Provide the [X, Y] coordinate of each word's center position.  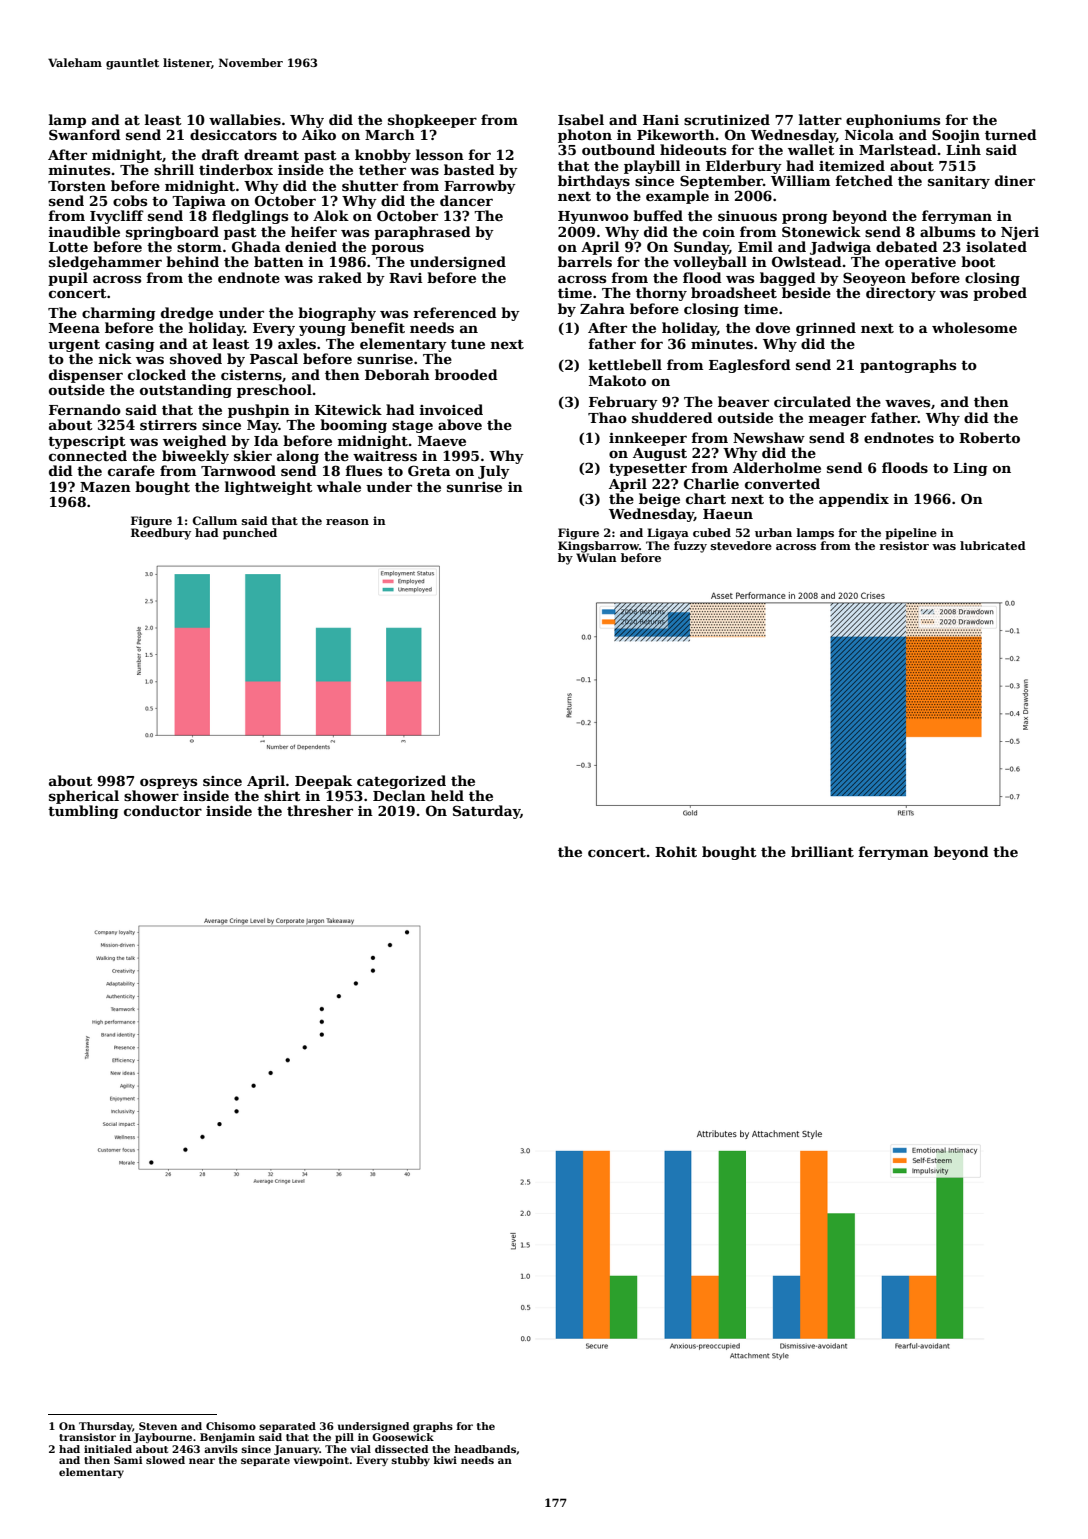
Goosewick [403, 1437]
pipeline [911, 534]
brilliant [822, 851]
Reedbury [161, 534]
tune [468, 344]
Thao [607, 417]
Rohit [676, 851]
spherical [84, 797]
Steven [158, 1426]
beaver [743, 401]
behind [192, 261]
